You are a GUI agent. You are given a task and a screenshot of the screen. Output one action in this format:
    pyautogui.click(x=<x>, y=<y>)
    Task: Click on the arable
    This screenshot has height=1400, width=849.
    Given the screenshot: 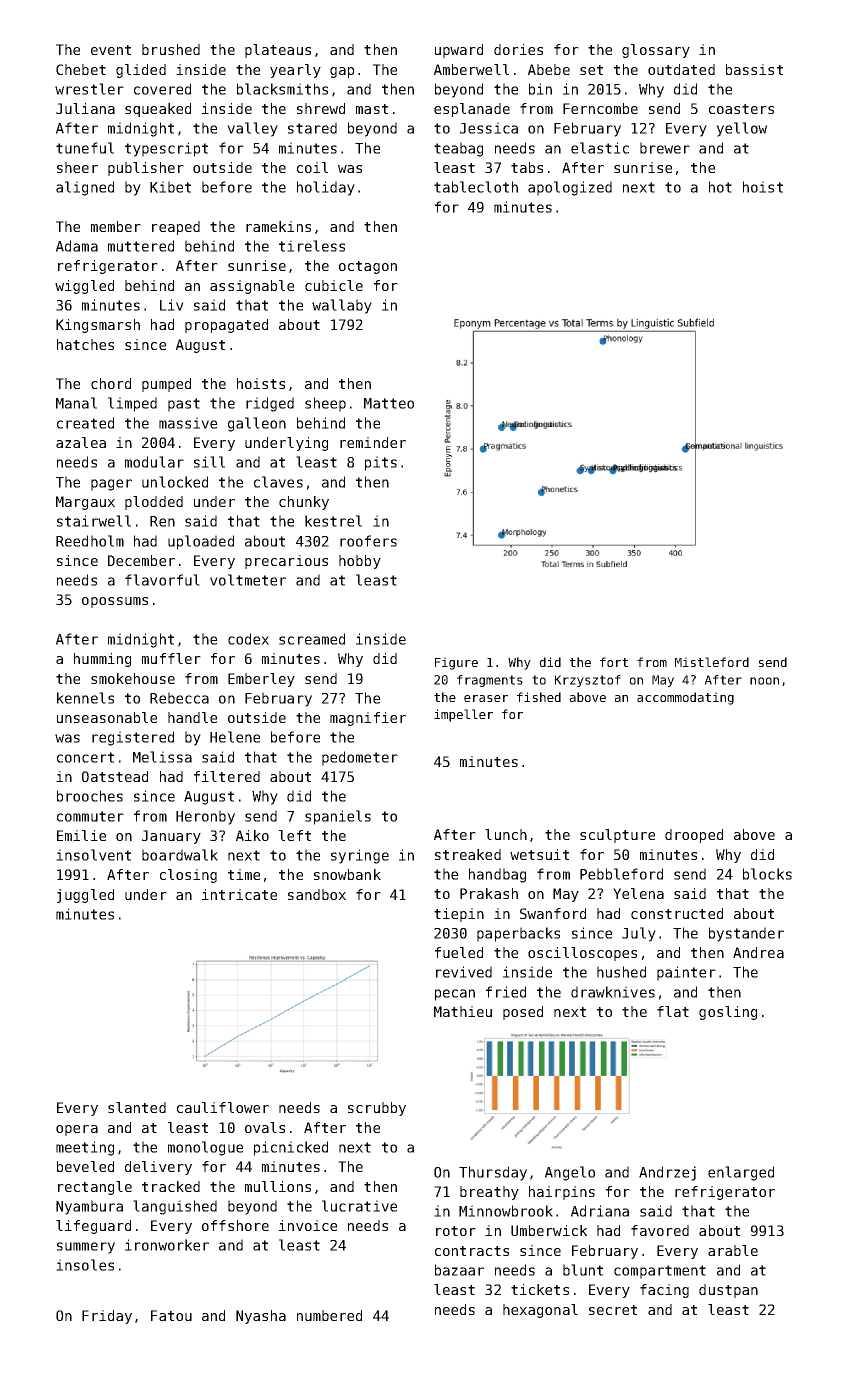 What is the action you would take?
    pyautogui.click(x=733, y=1250)
